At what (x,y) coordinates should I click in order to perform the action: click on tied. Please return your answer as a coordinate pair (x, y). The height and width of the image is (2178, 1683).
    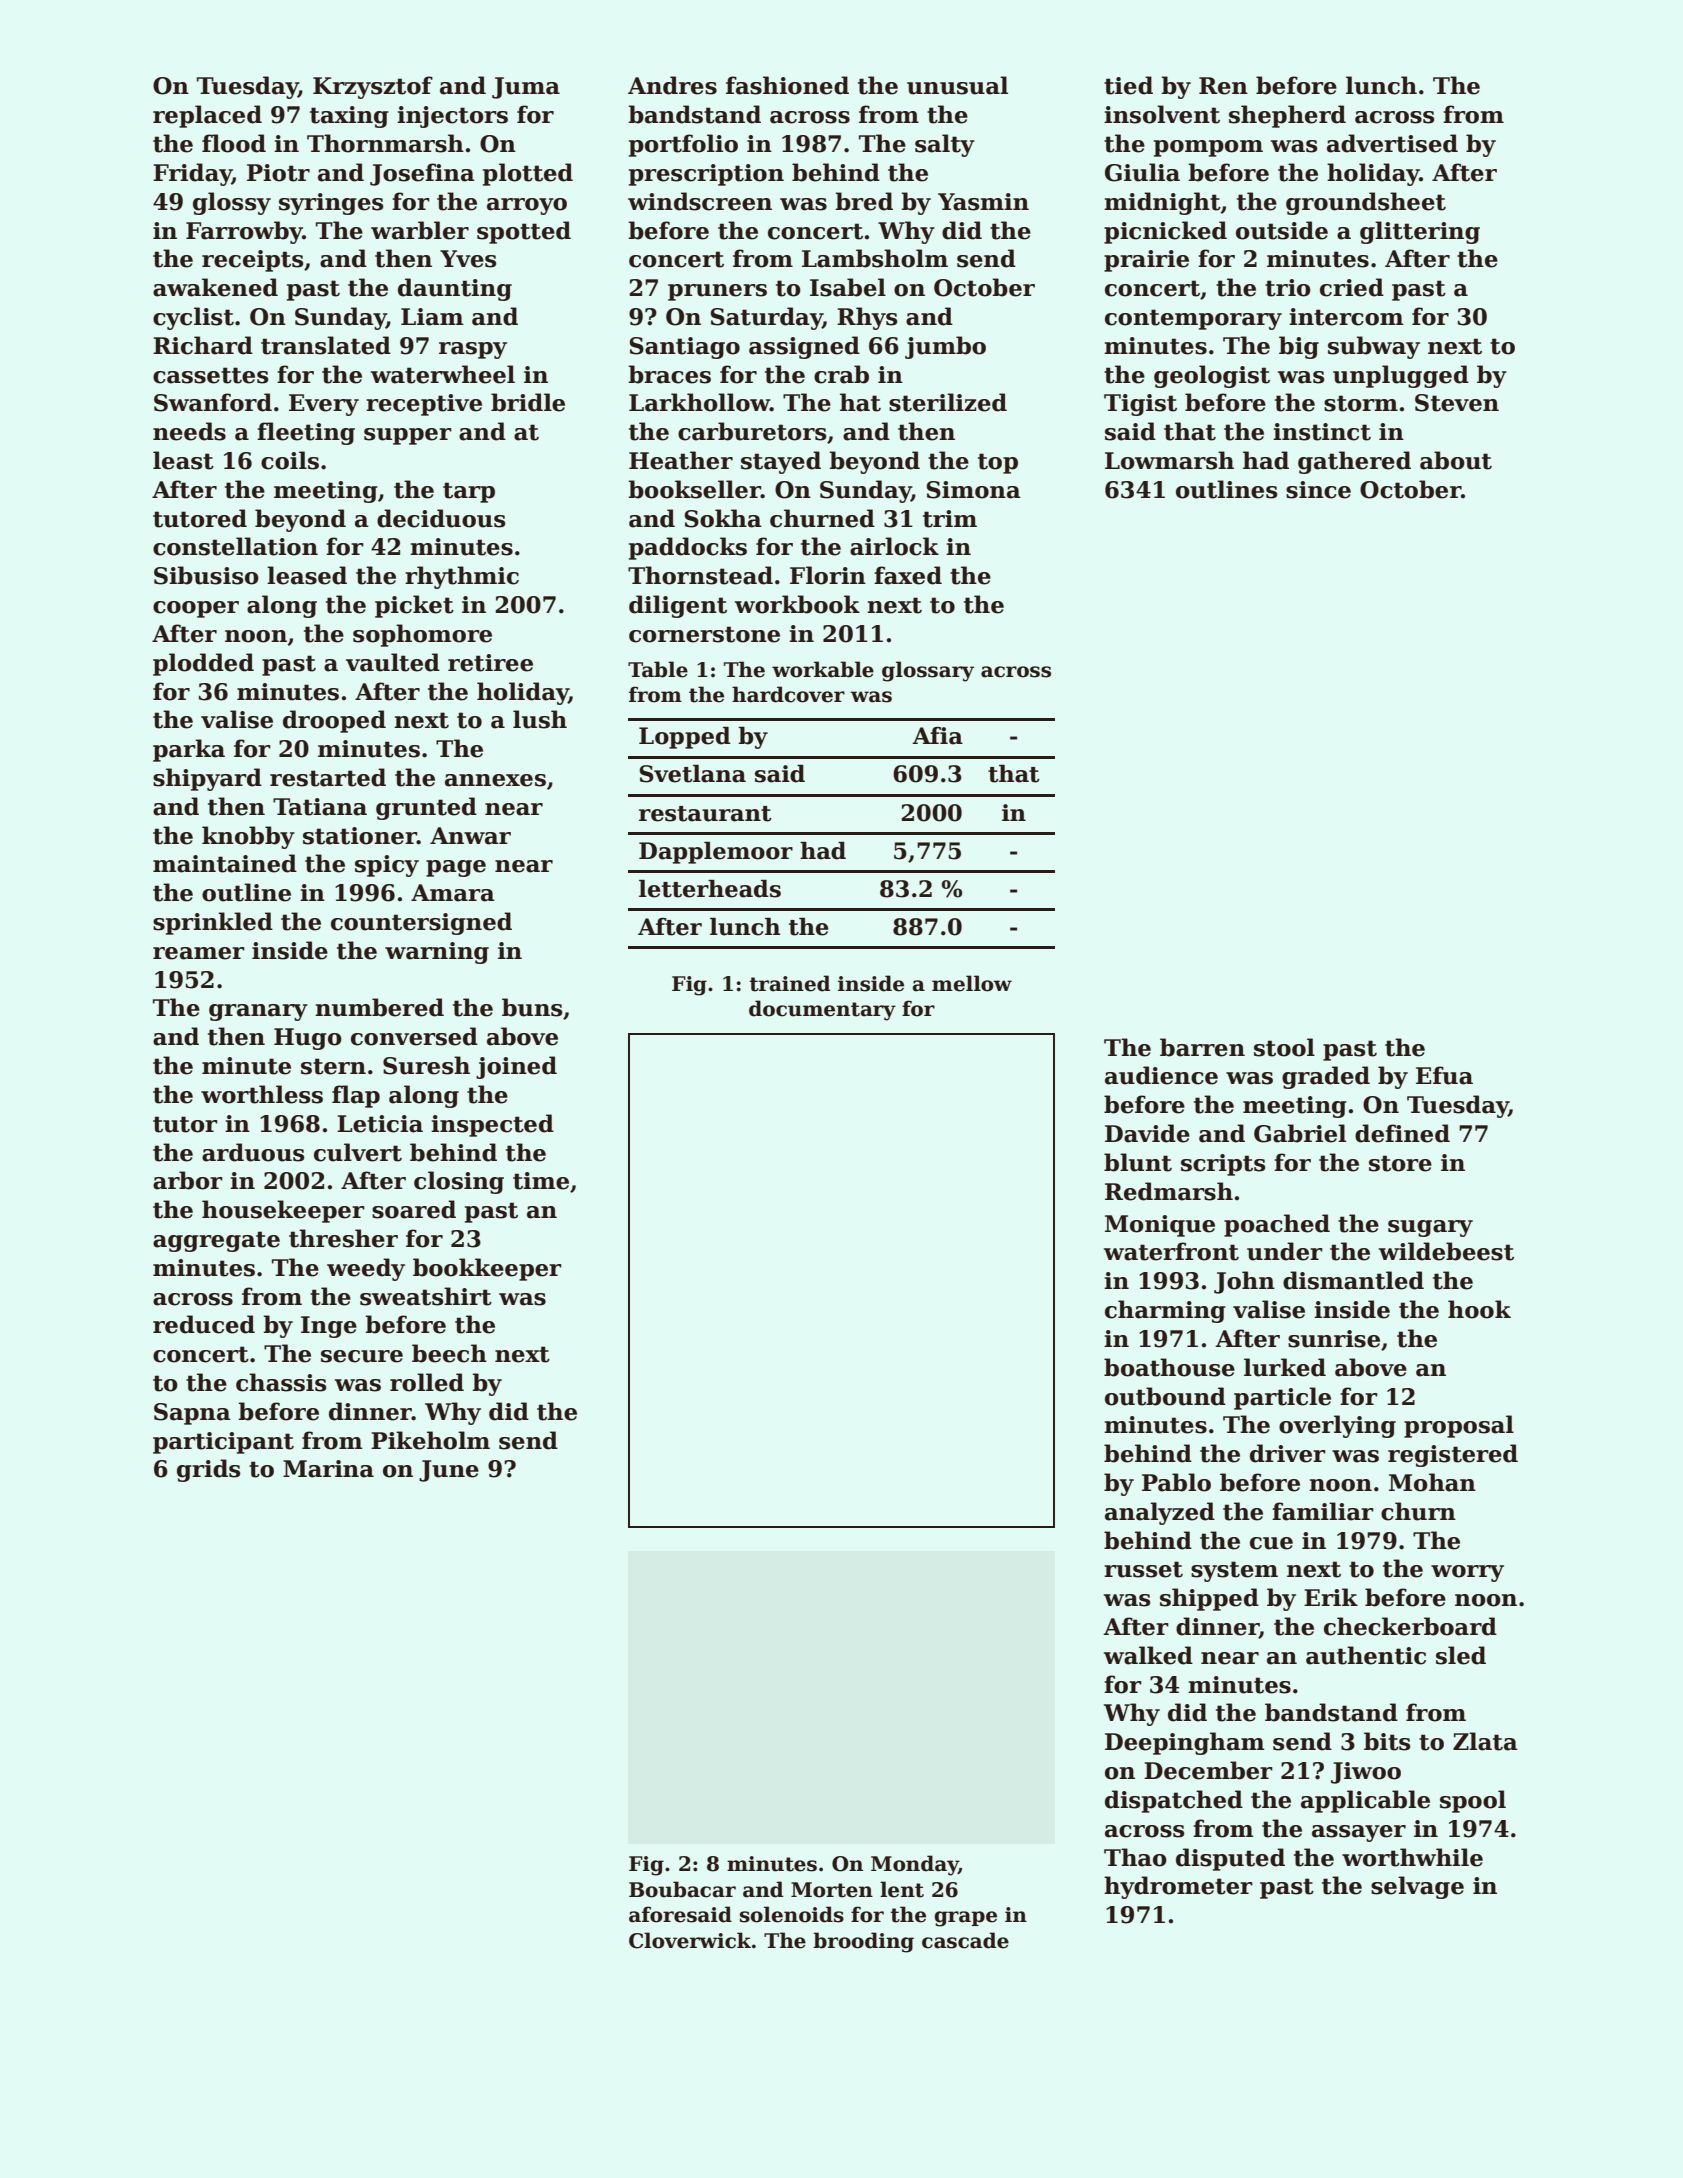
    Looking at the image, I should click on (1128, 85).
